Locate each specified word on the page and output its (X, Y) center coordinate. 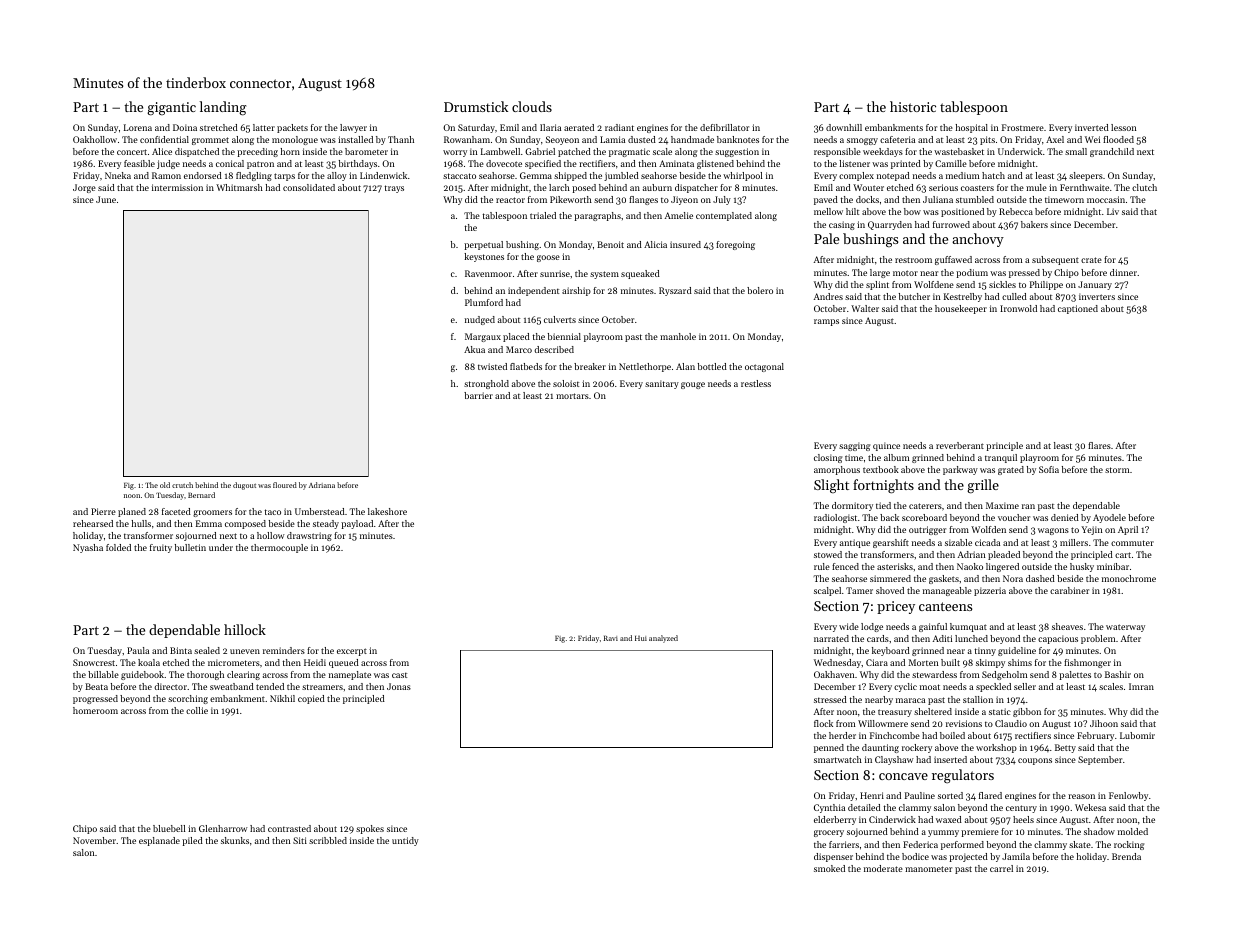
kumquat (968, 627)
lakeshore (387, 511)
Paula (138, 650)
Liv (1113, 211)
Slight (831, 486)
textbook (881, 469)
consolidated (309, 187)
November (94, 840)
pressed (1024, 273)
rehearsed (93, 523)
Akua (474, 349)
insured (685, 244)
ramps (826, 322)
